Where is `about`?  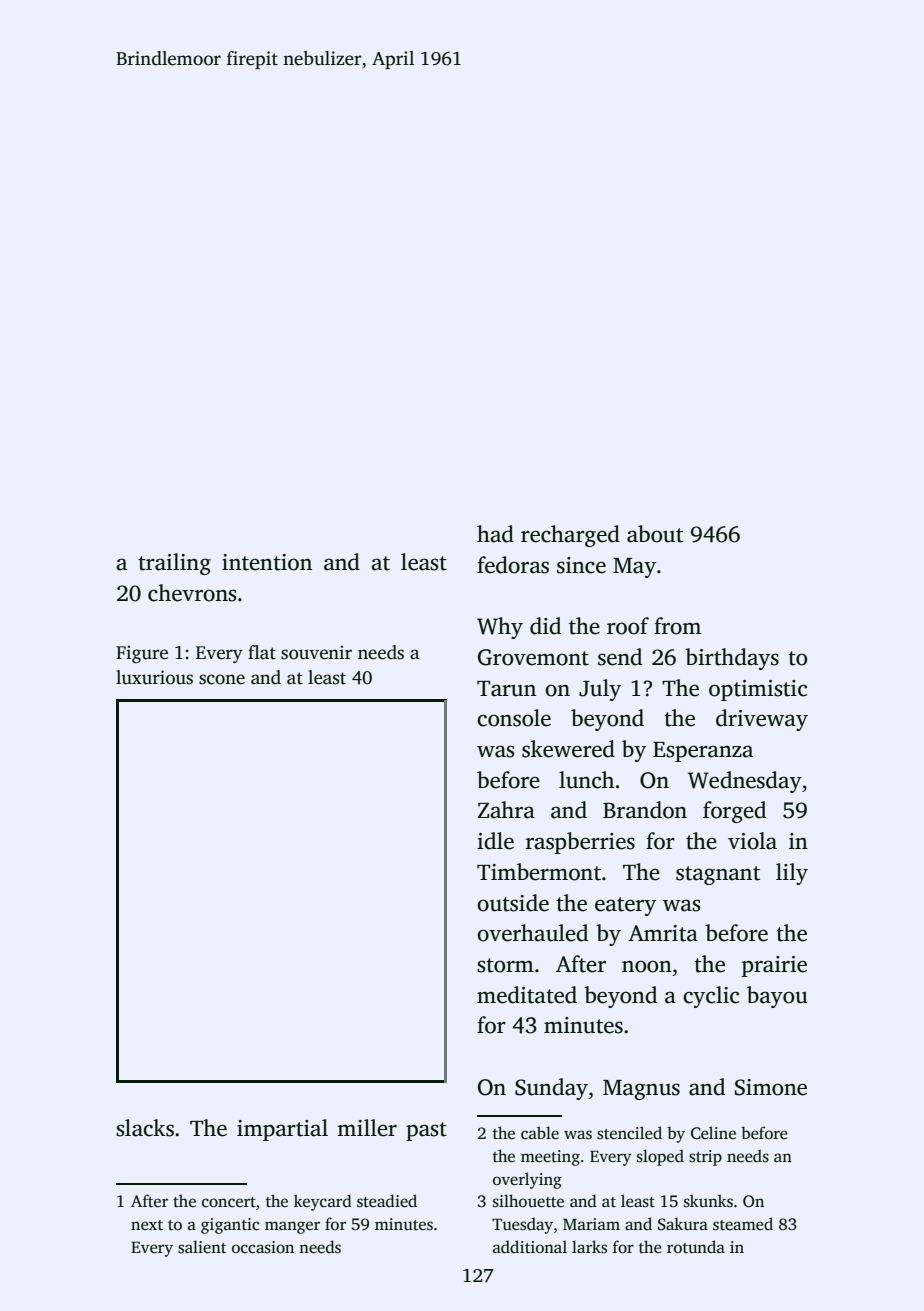
about is located at coordinates (655, 534).
